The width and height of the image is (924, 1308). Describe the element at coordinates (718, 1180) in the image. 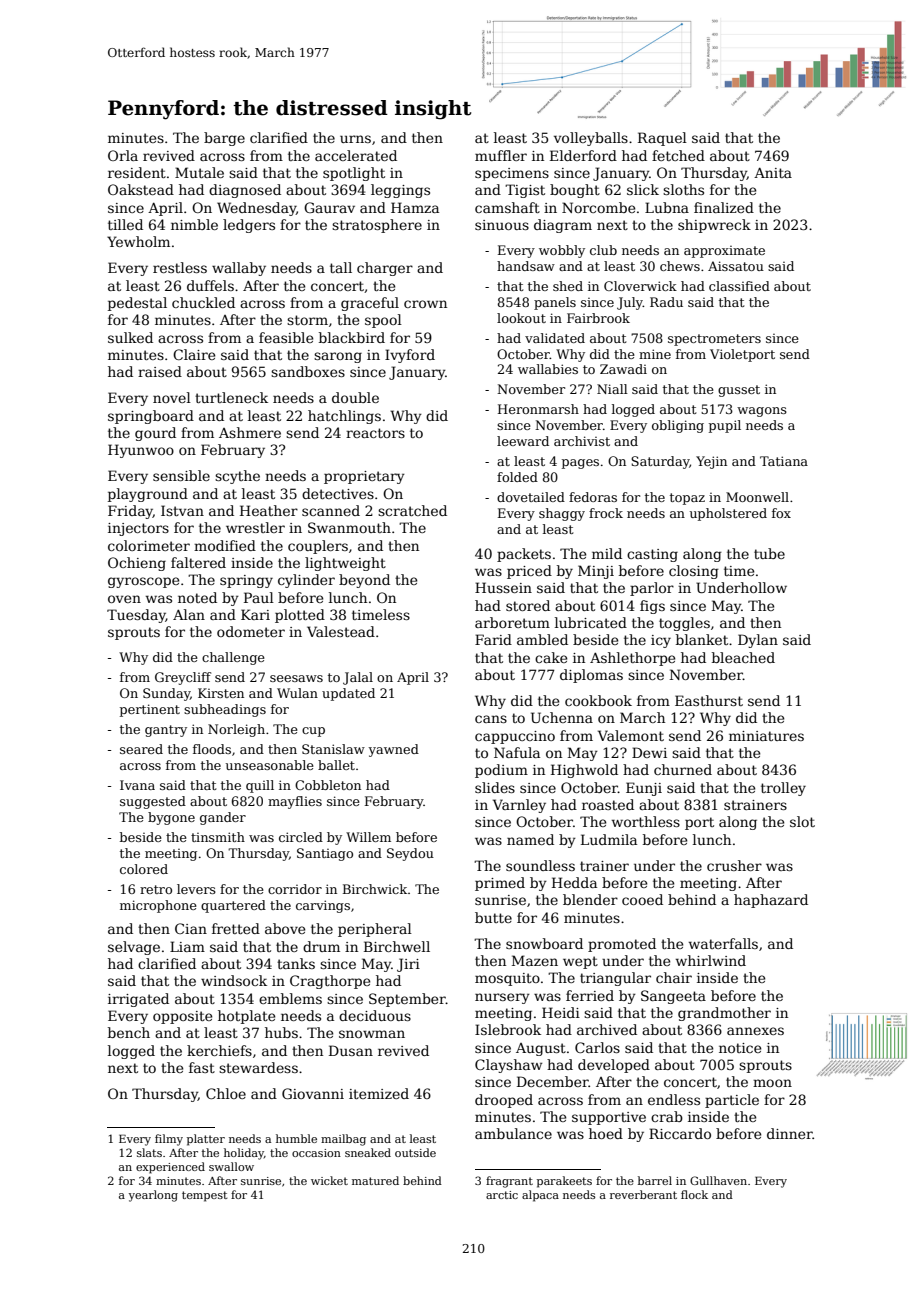

I see `Gullhaven` at that location.
